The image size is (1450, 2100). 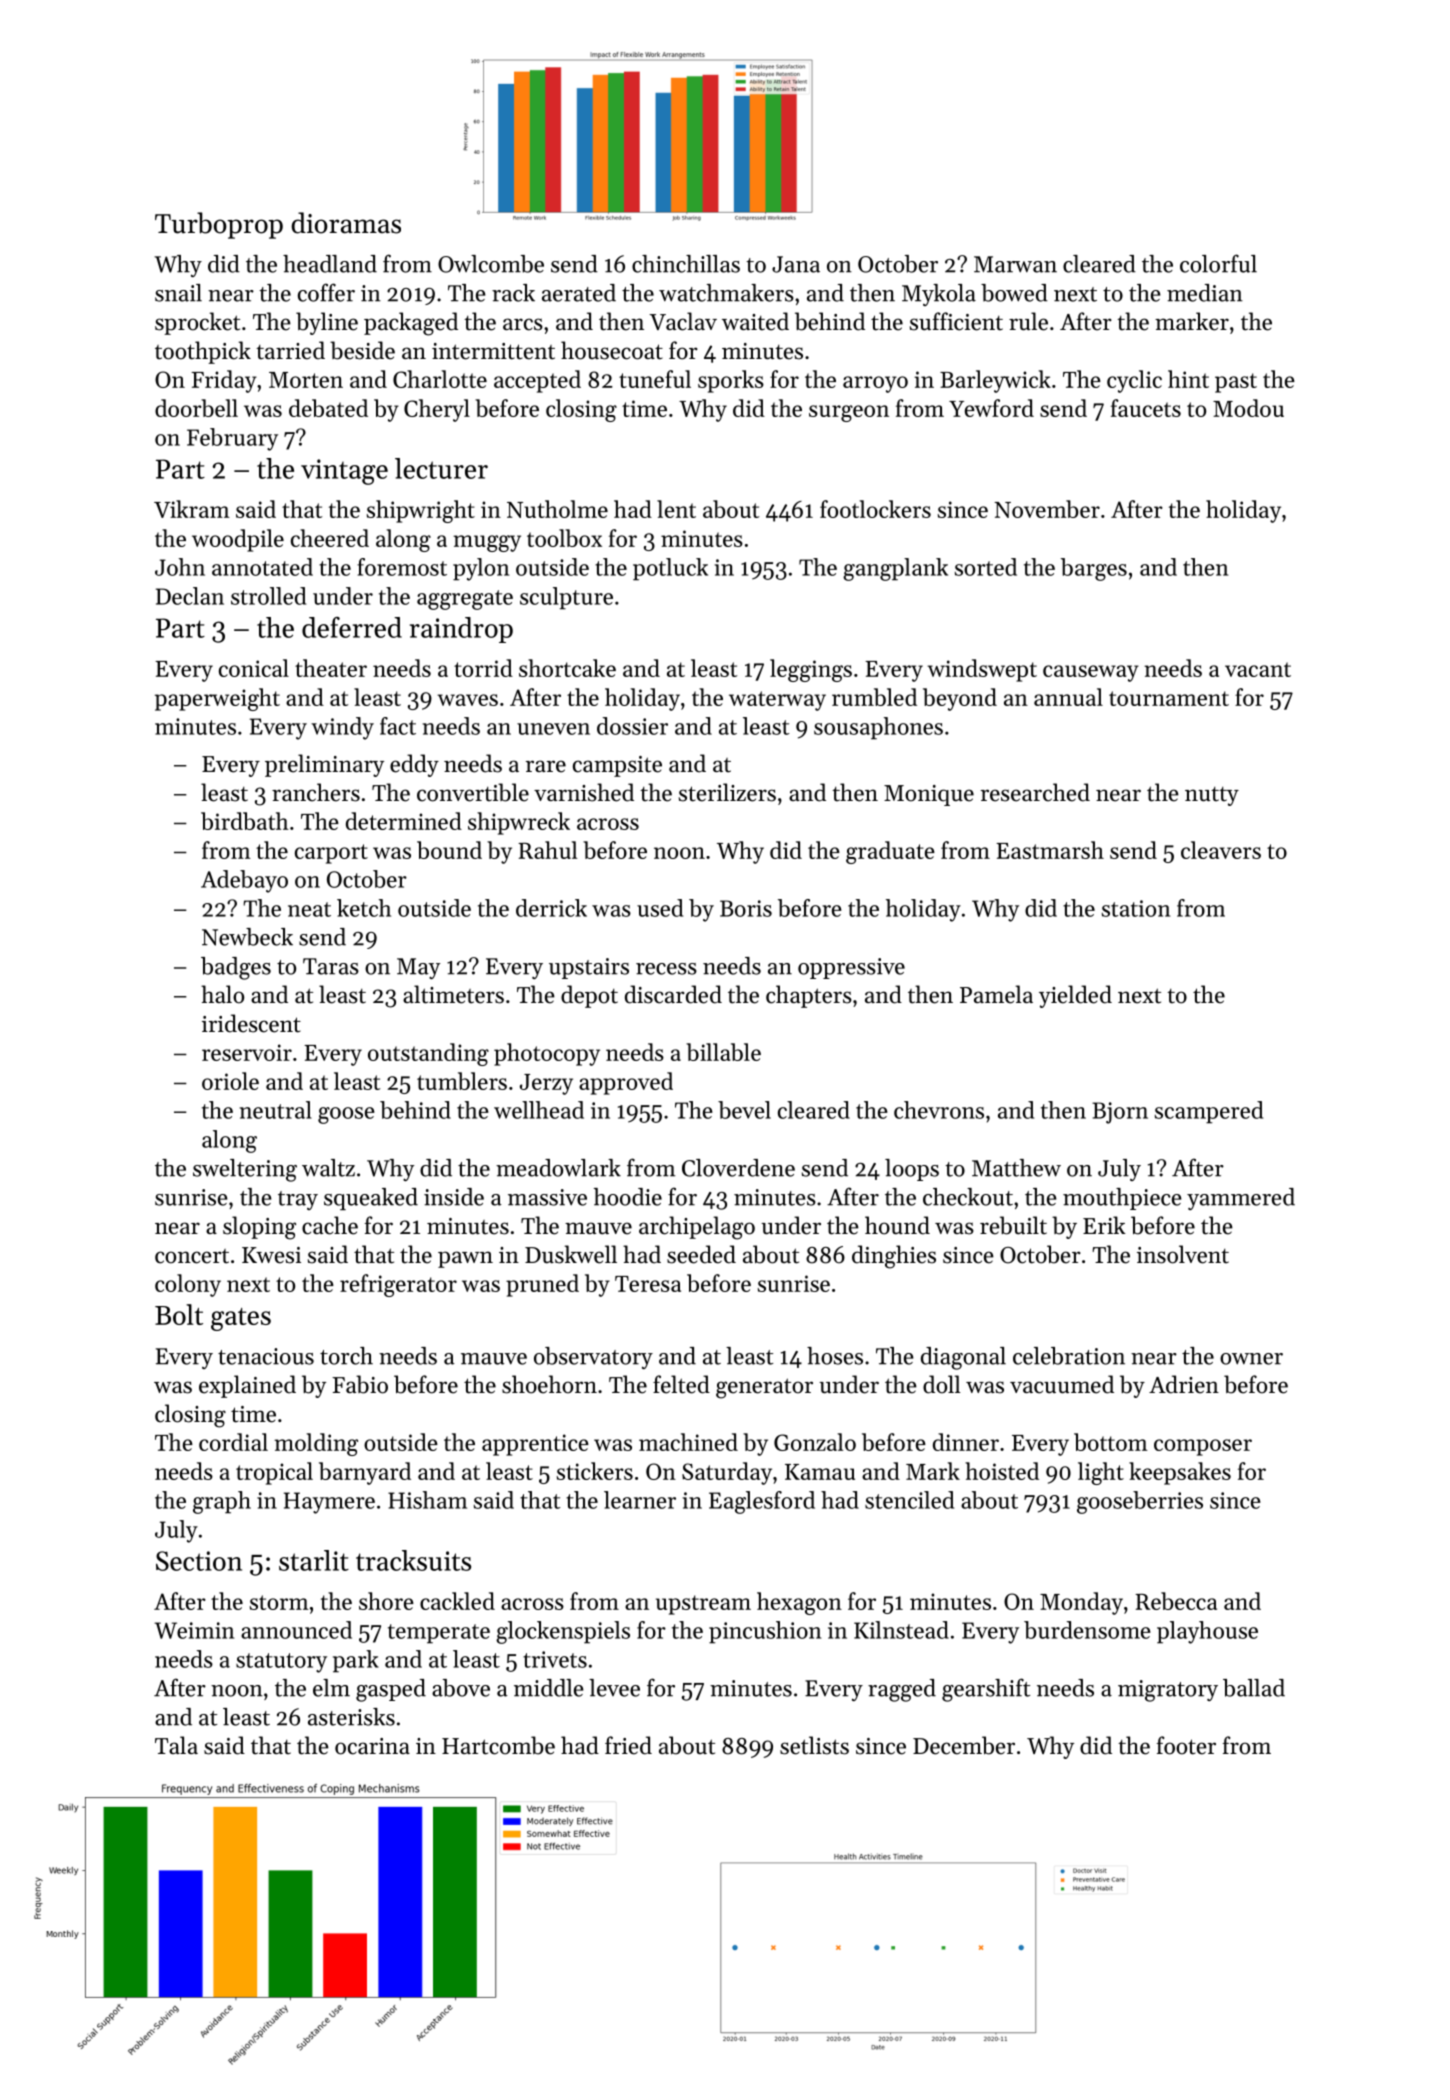 What do you see at coordinates (902, 1690) in the screenshot?
I see `ragged` at bounding box center [902, 1690].
